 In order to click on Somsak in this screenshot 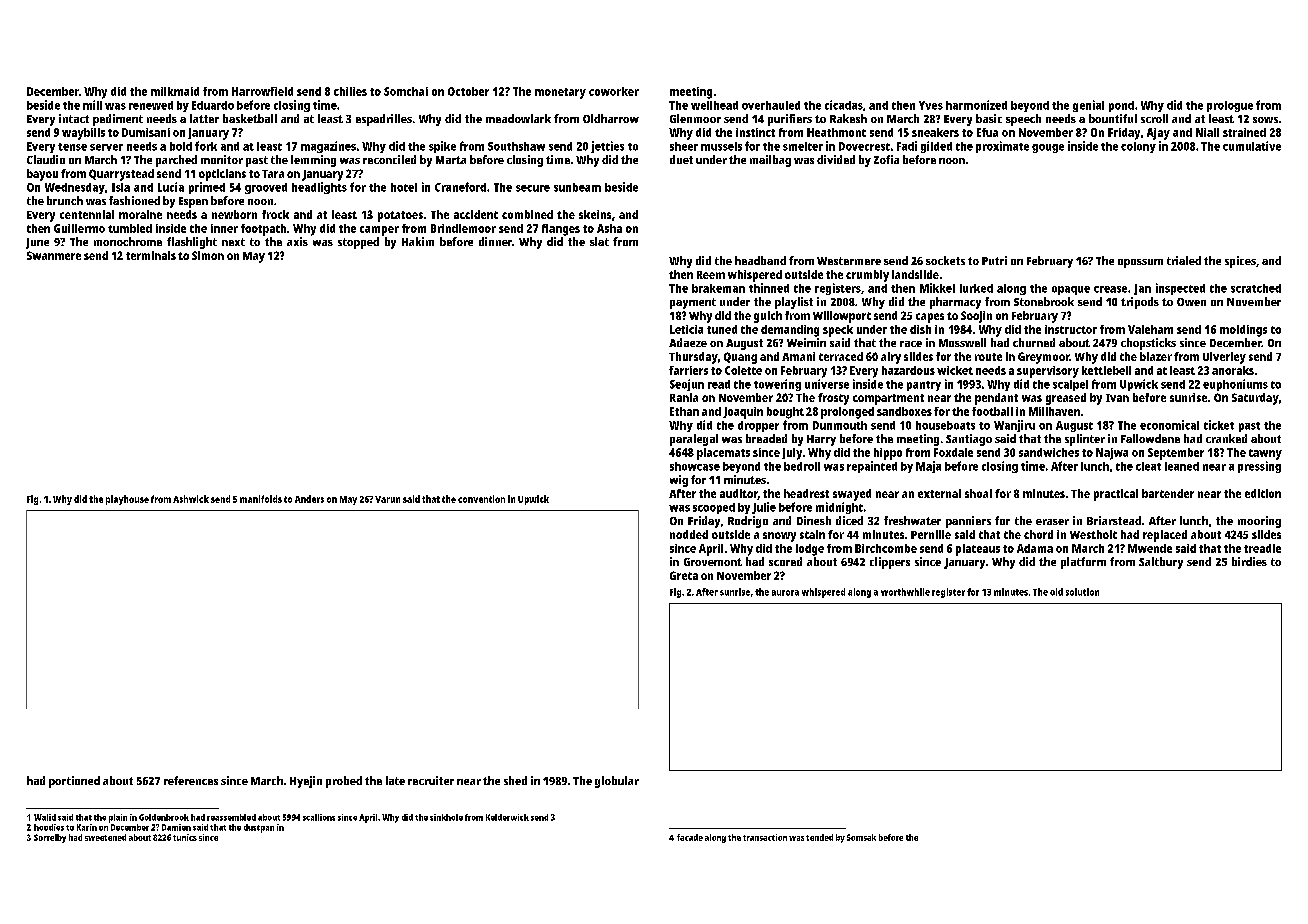, I will do `click(861, 837)`.
